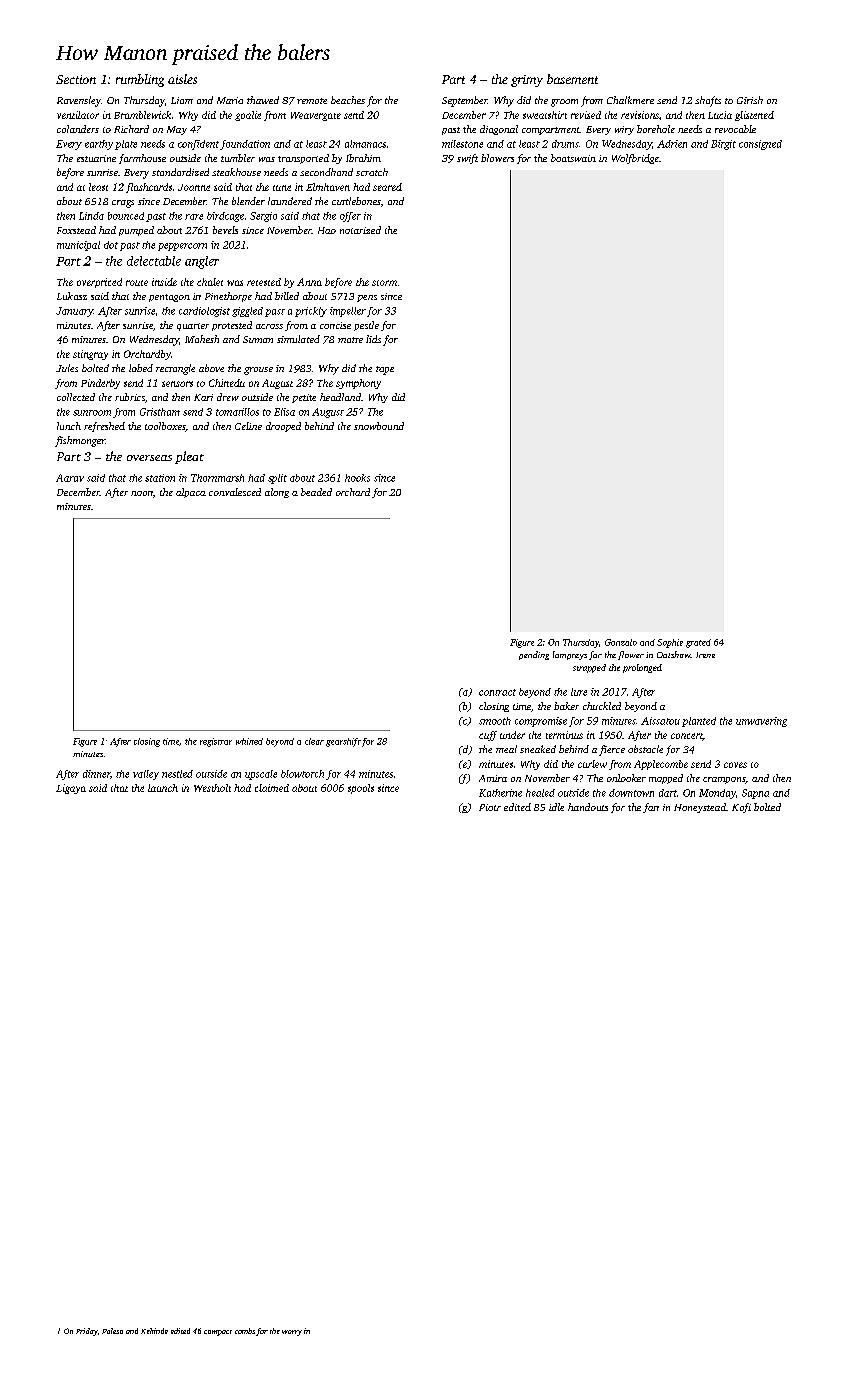 The width and height of the screenshot is (849, 1400). Describe the element at coordinates (361, 789) in the screenshot. I see `spools` at that location.
